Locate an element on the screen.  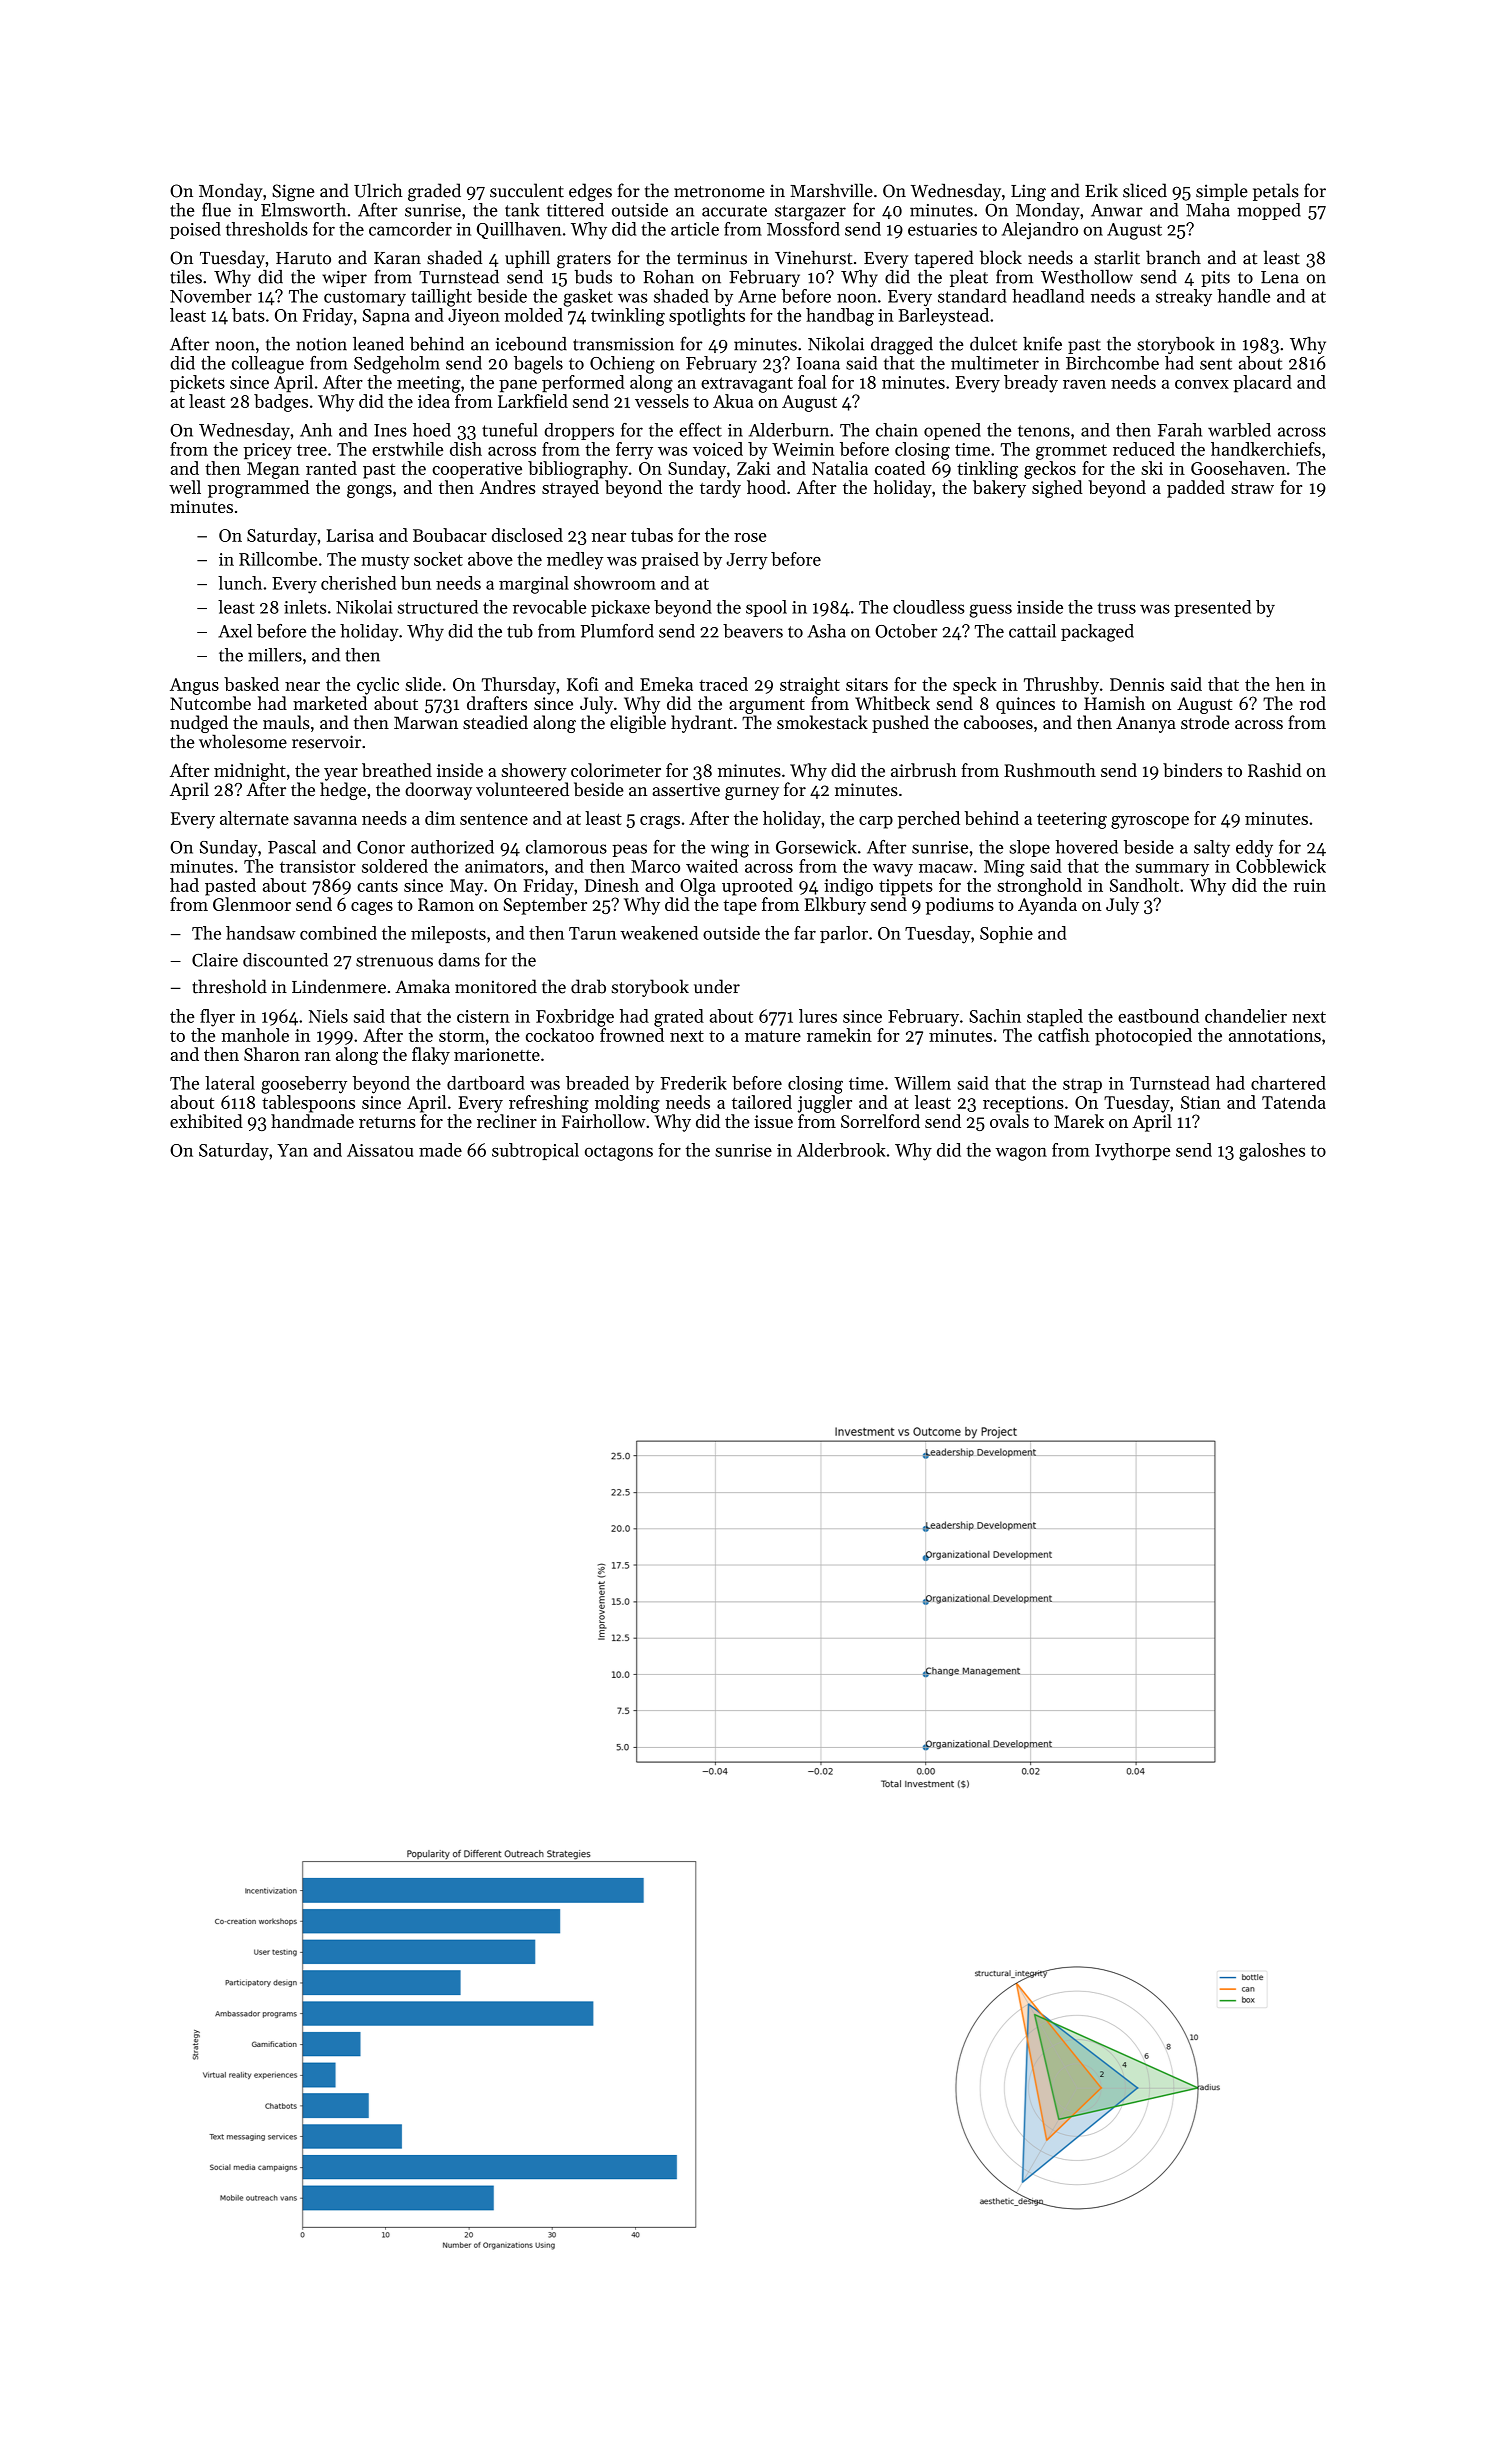
Emeka is located at coordinates (666, 684).
